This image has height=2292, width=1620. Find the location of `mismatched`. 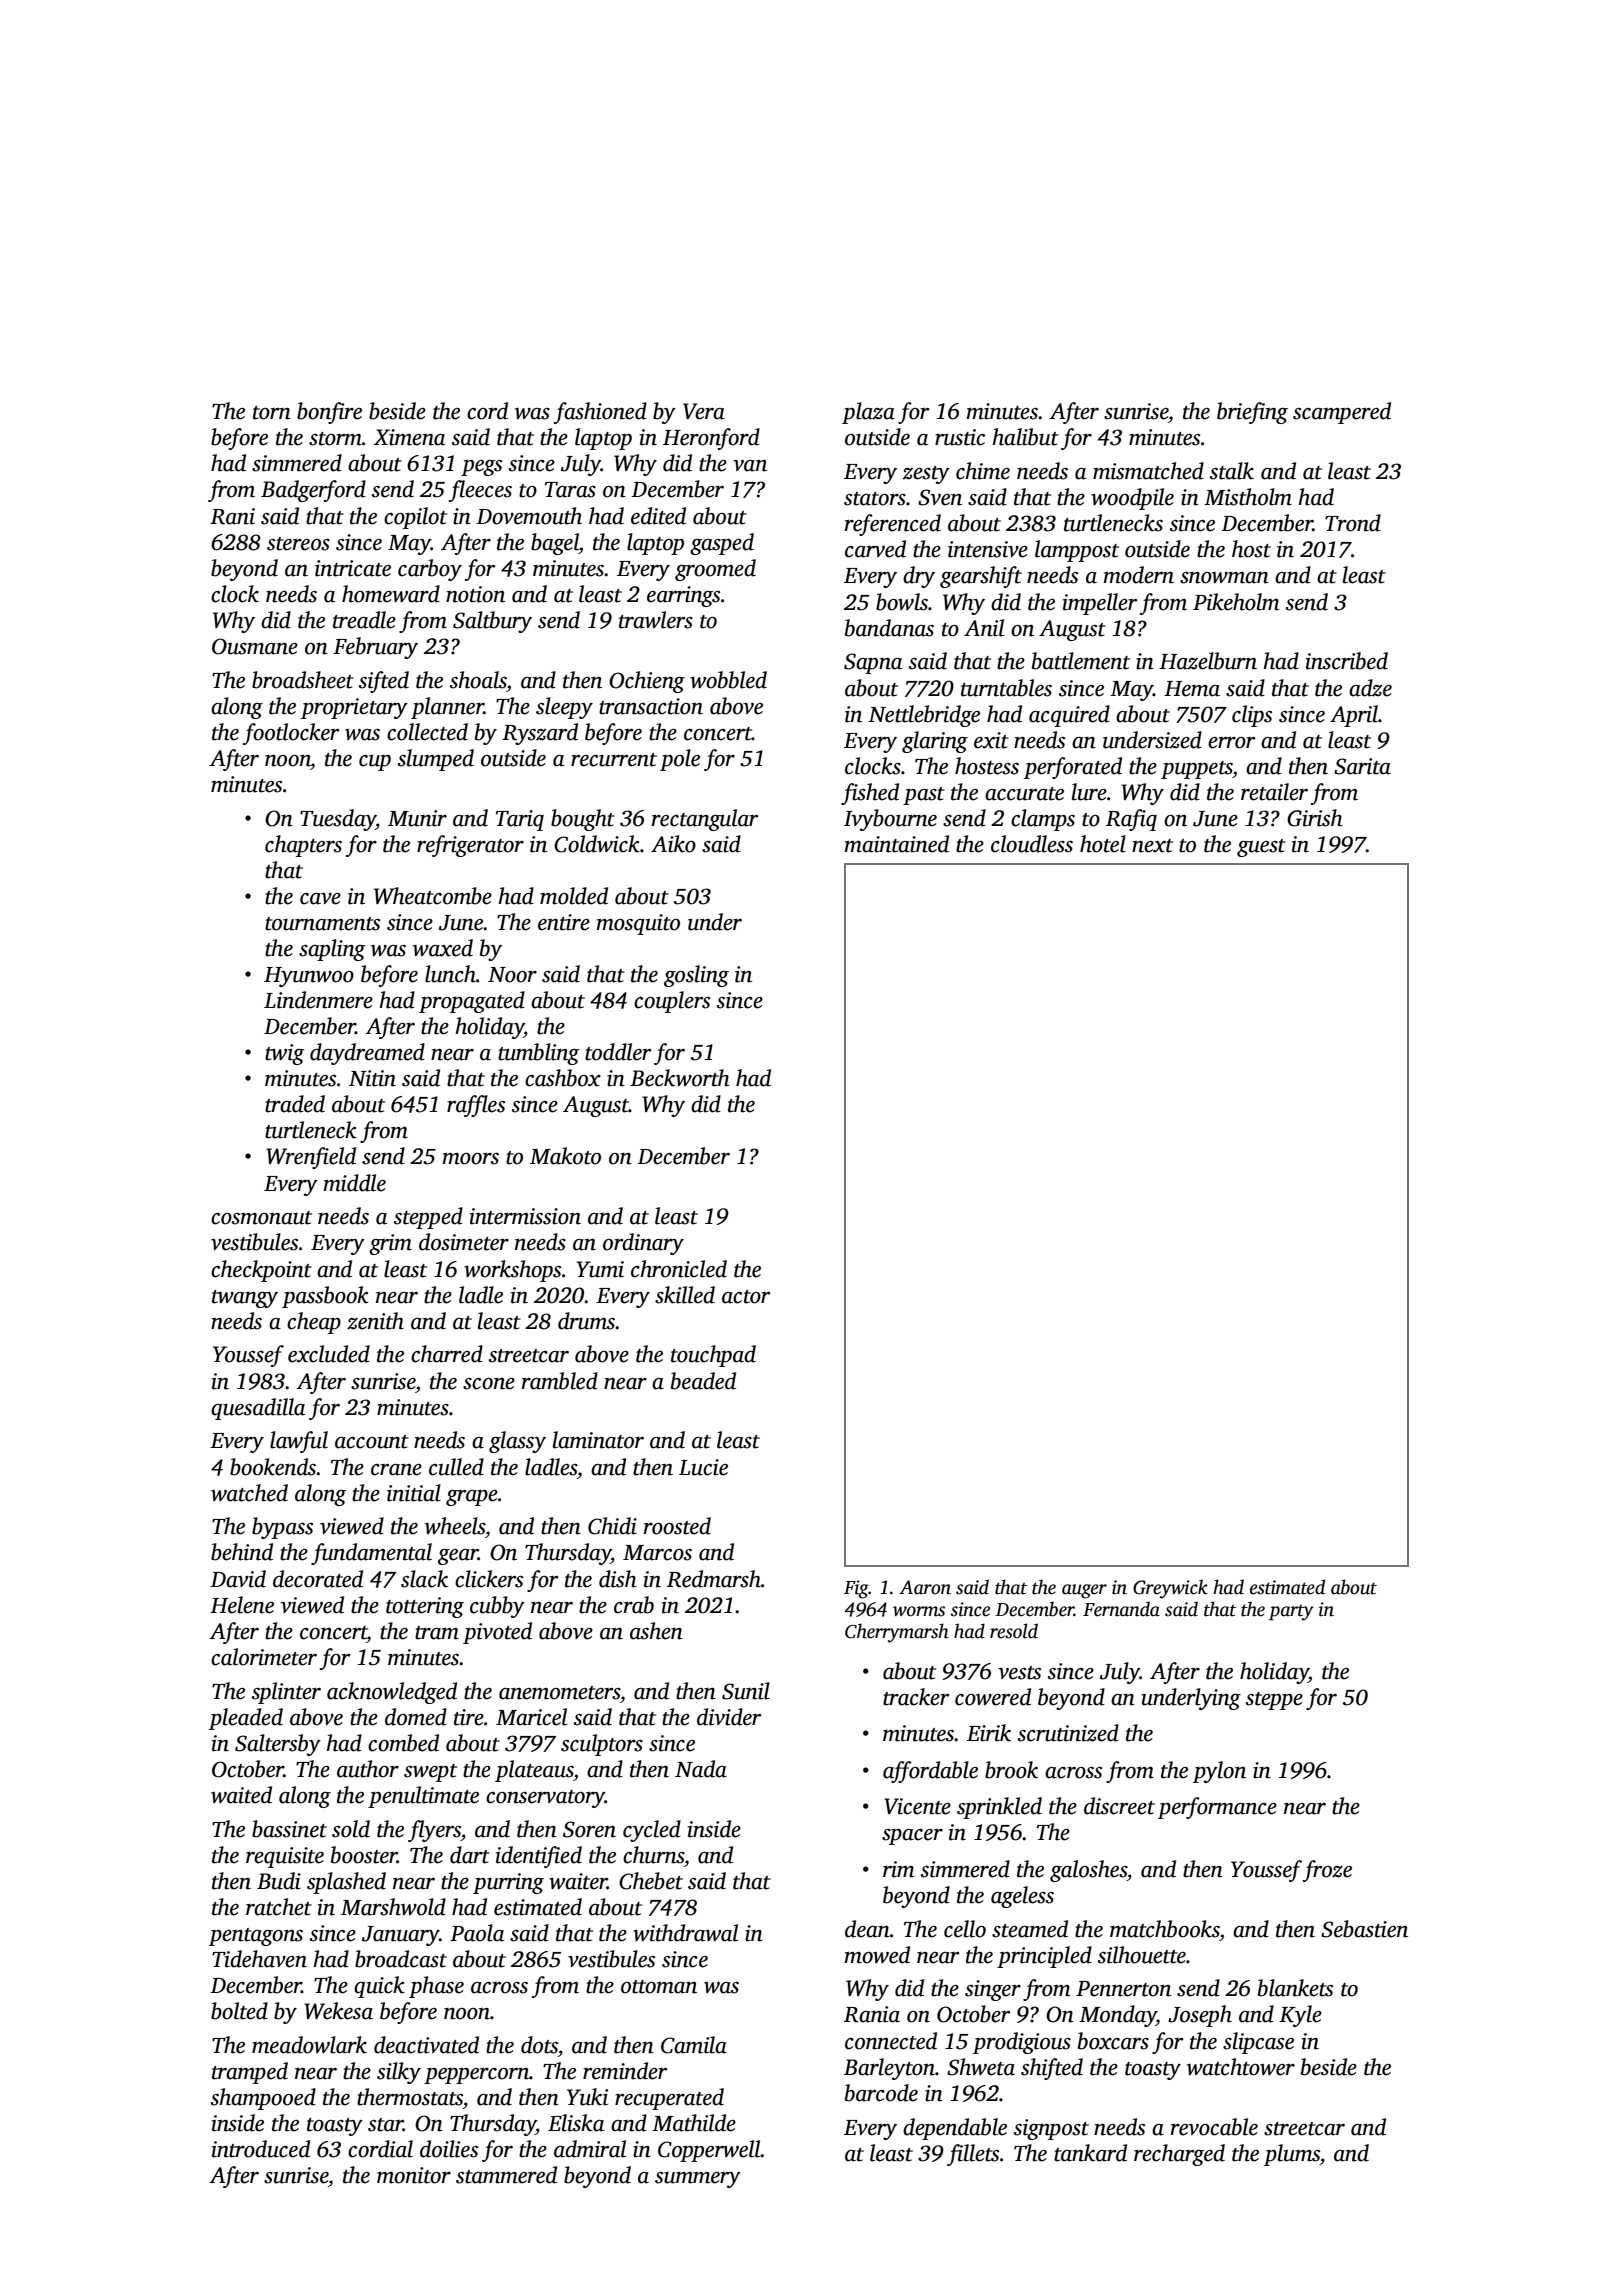

mismatched is located at coordinates (1148, 471).
